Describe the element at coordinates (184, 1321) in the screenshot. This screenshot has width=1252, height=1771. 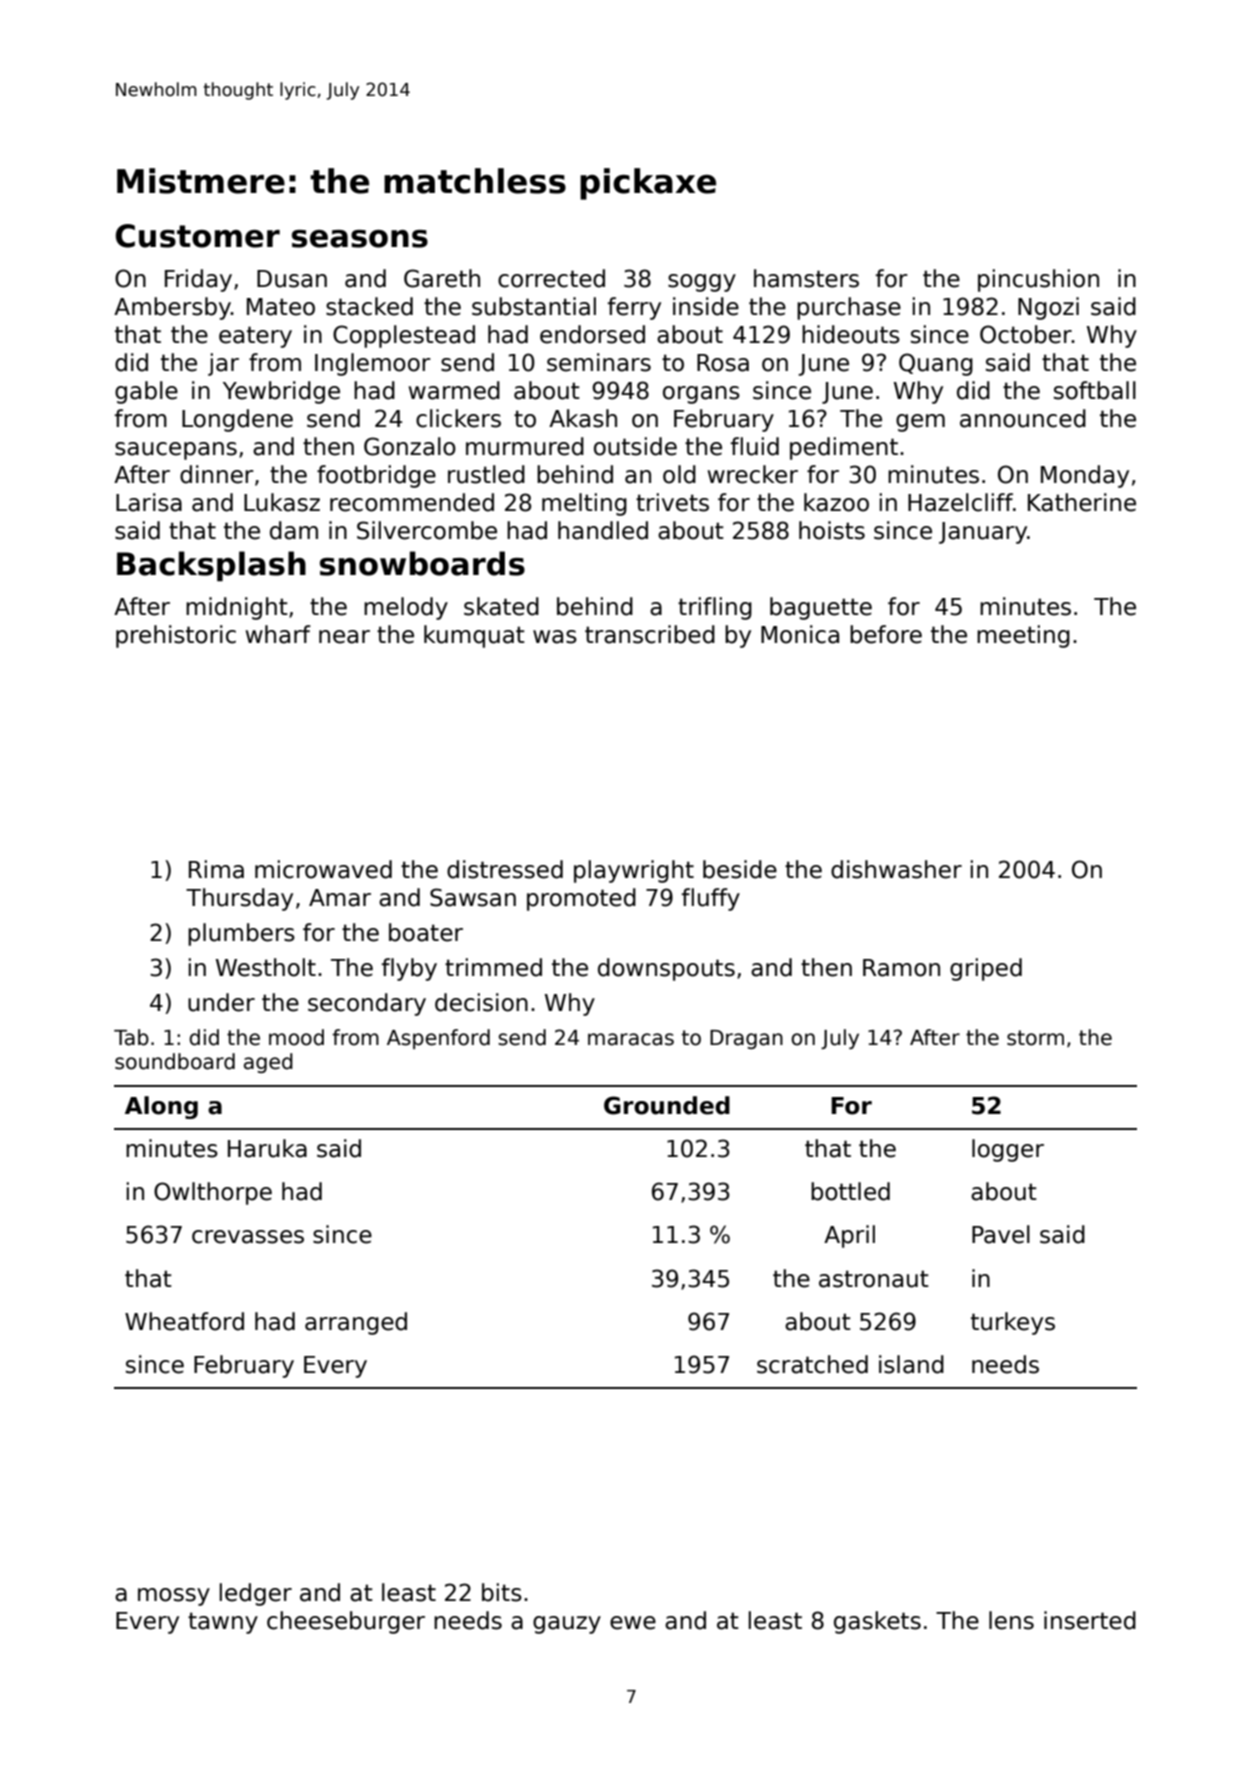
I see `Wheatford` at that location.
